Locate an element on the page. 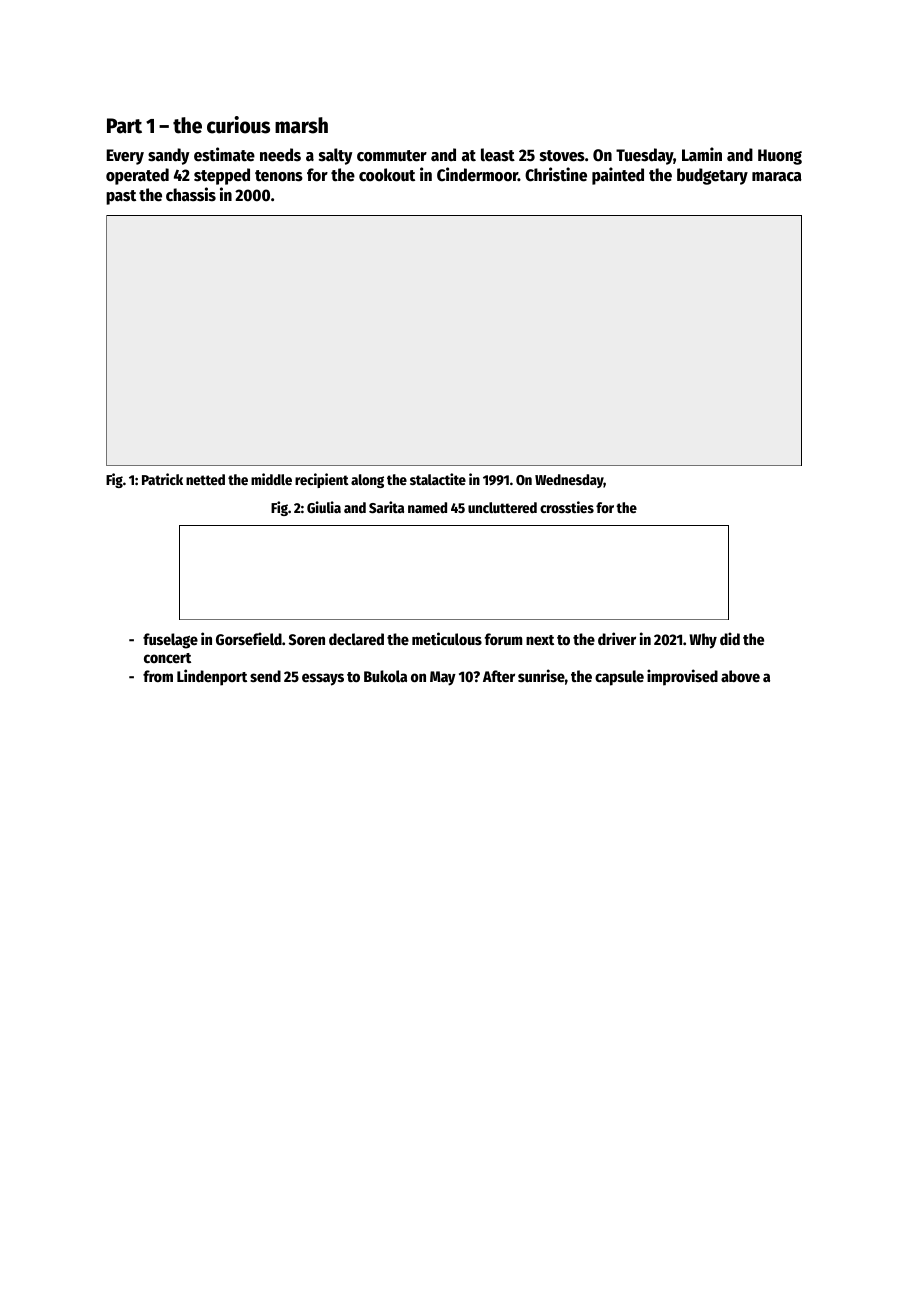 This image has width=908, height=1316. crossties is located at coordinates (567, 507).
